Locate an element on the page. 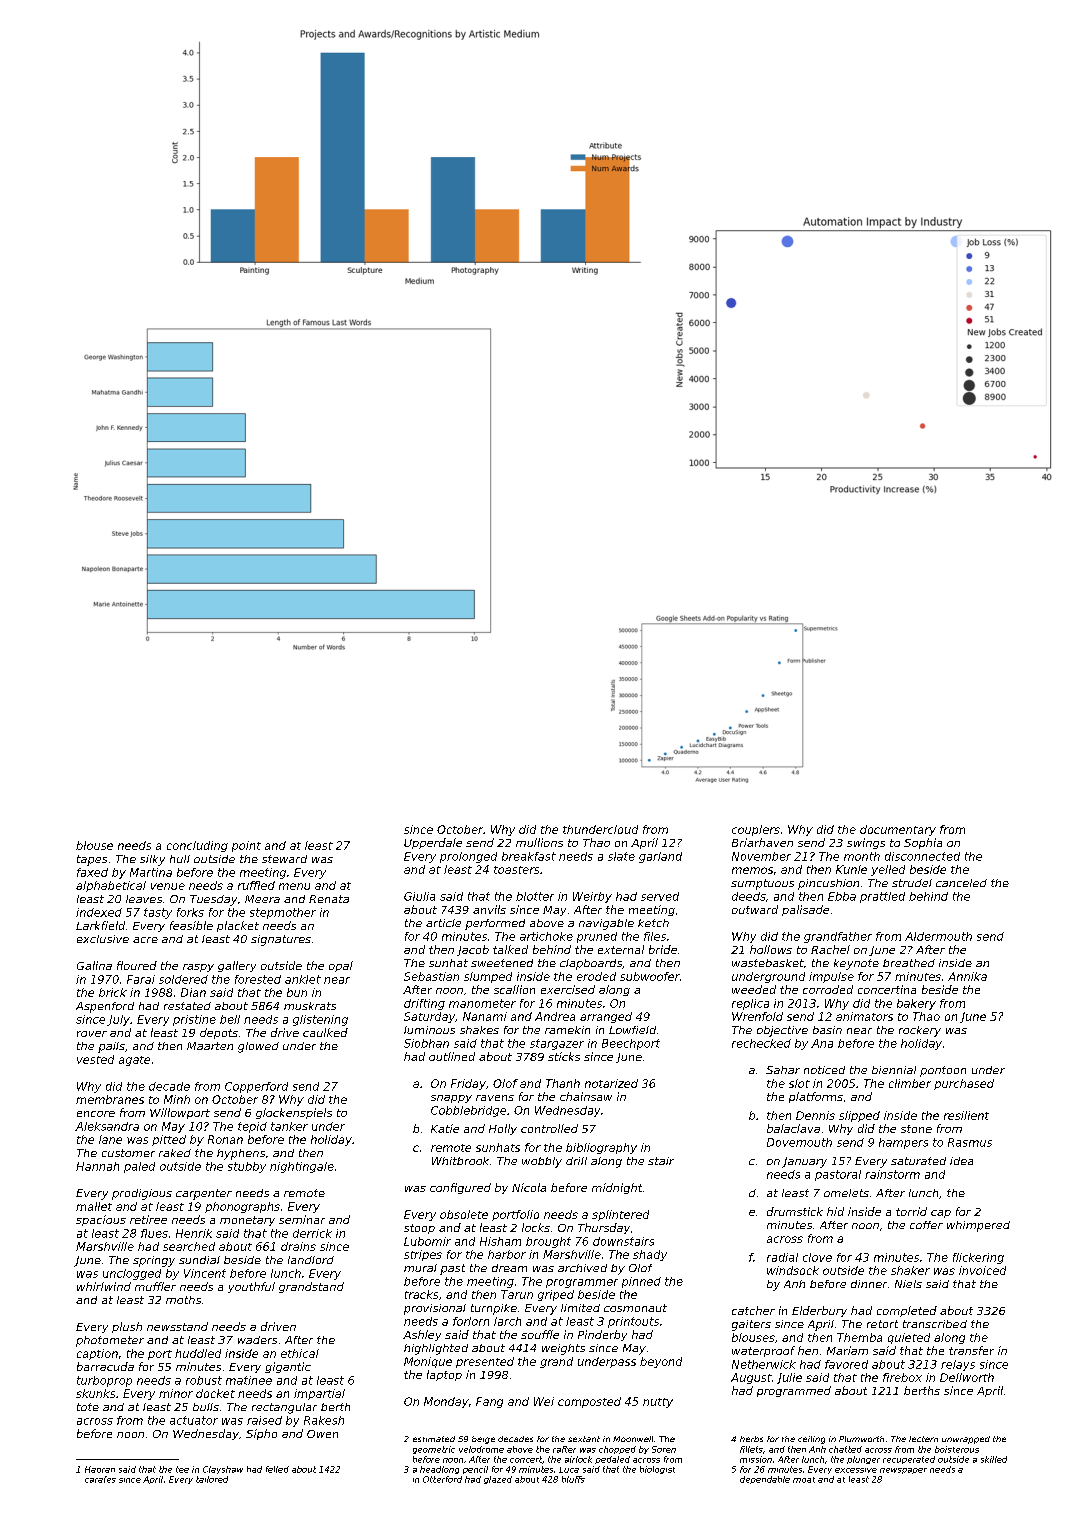  concluding is located at coordinates (197, 846).
